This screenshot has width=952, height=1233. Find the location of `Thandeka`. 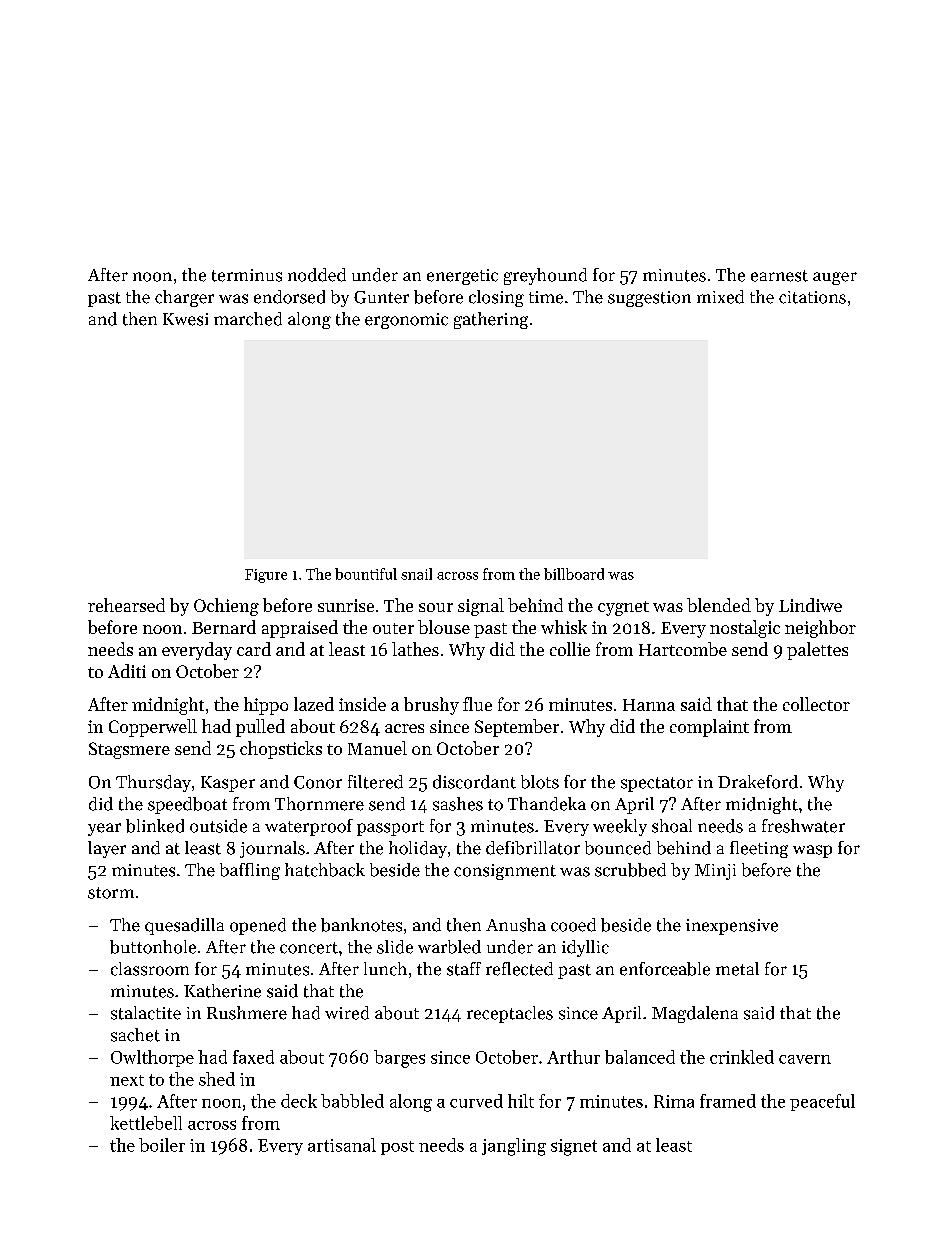

Thandeka is located at coordinates (547, 804).
